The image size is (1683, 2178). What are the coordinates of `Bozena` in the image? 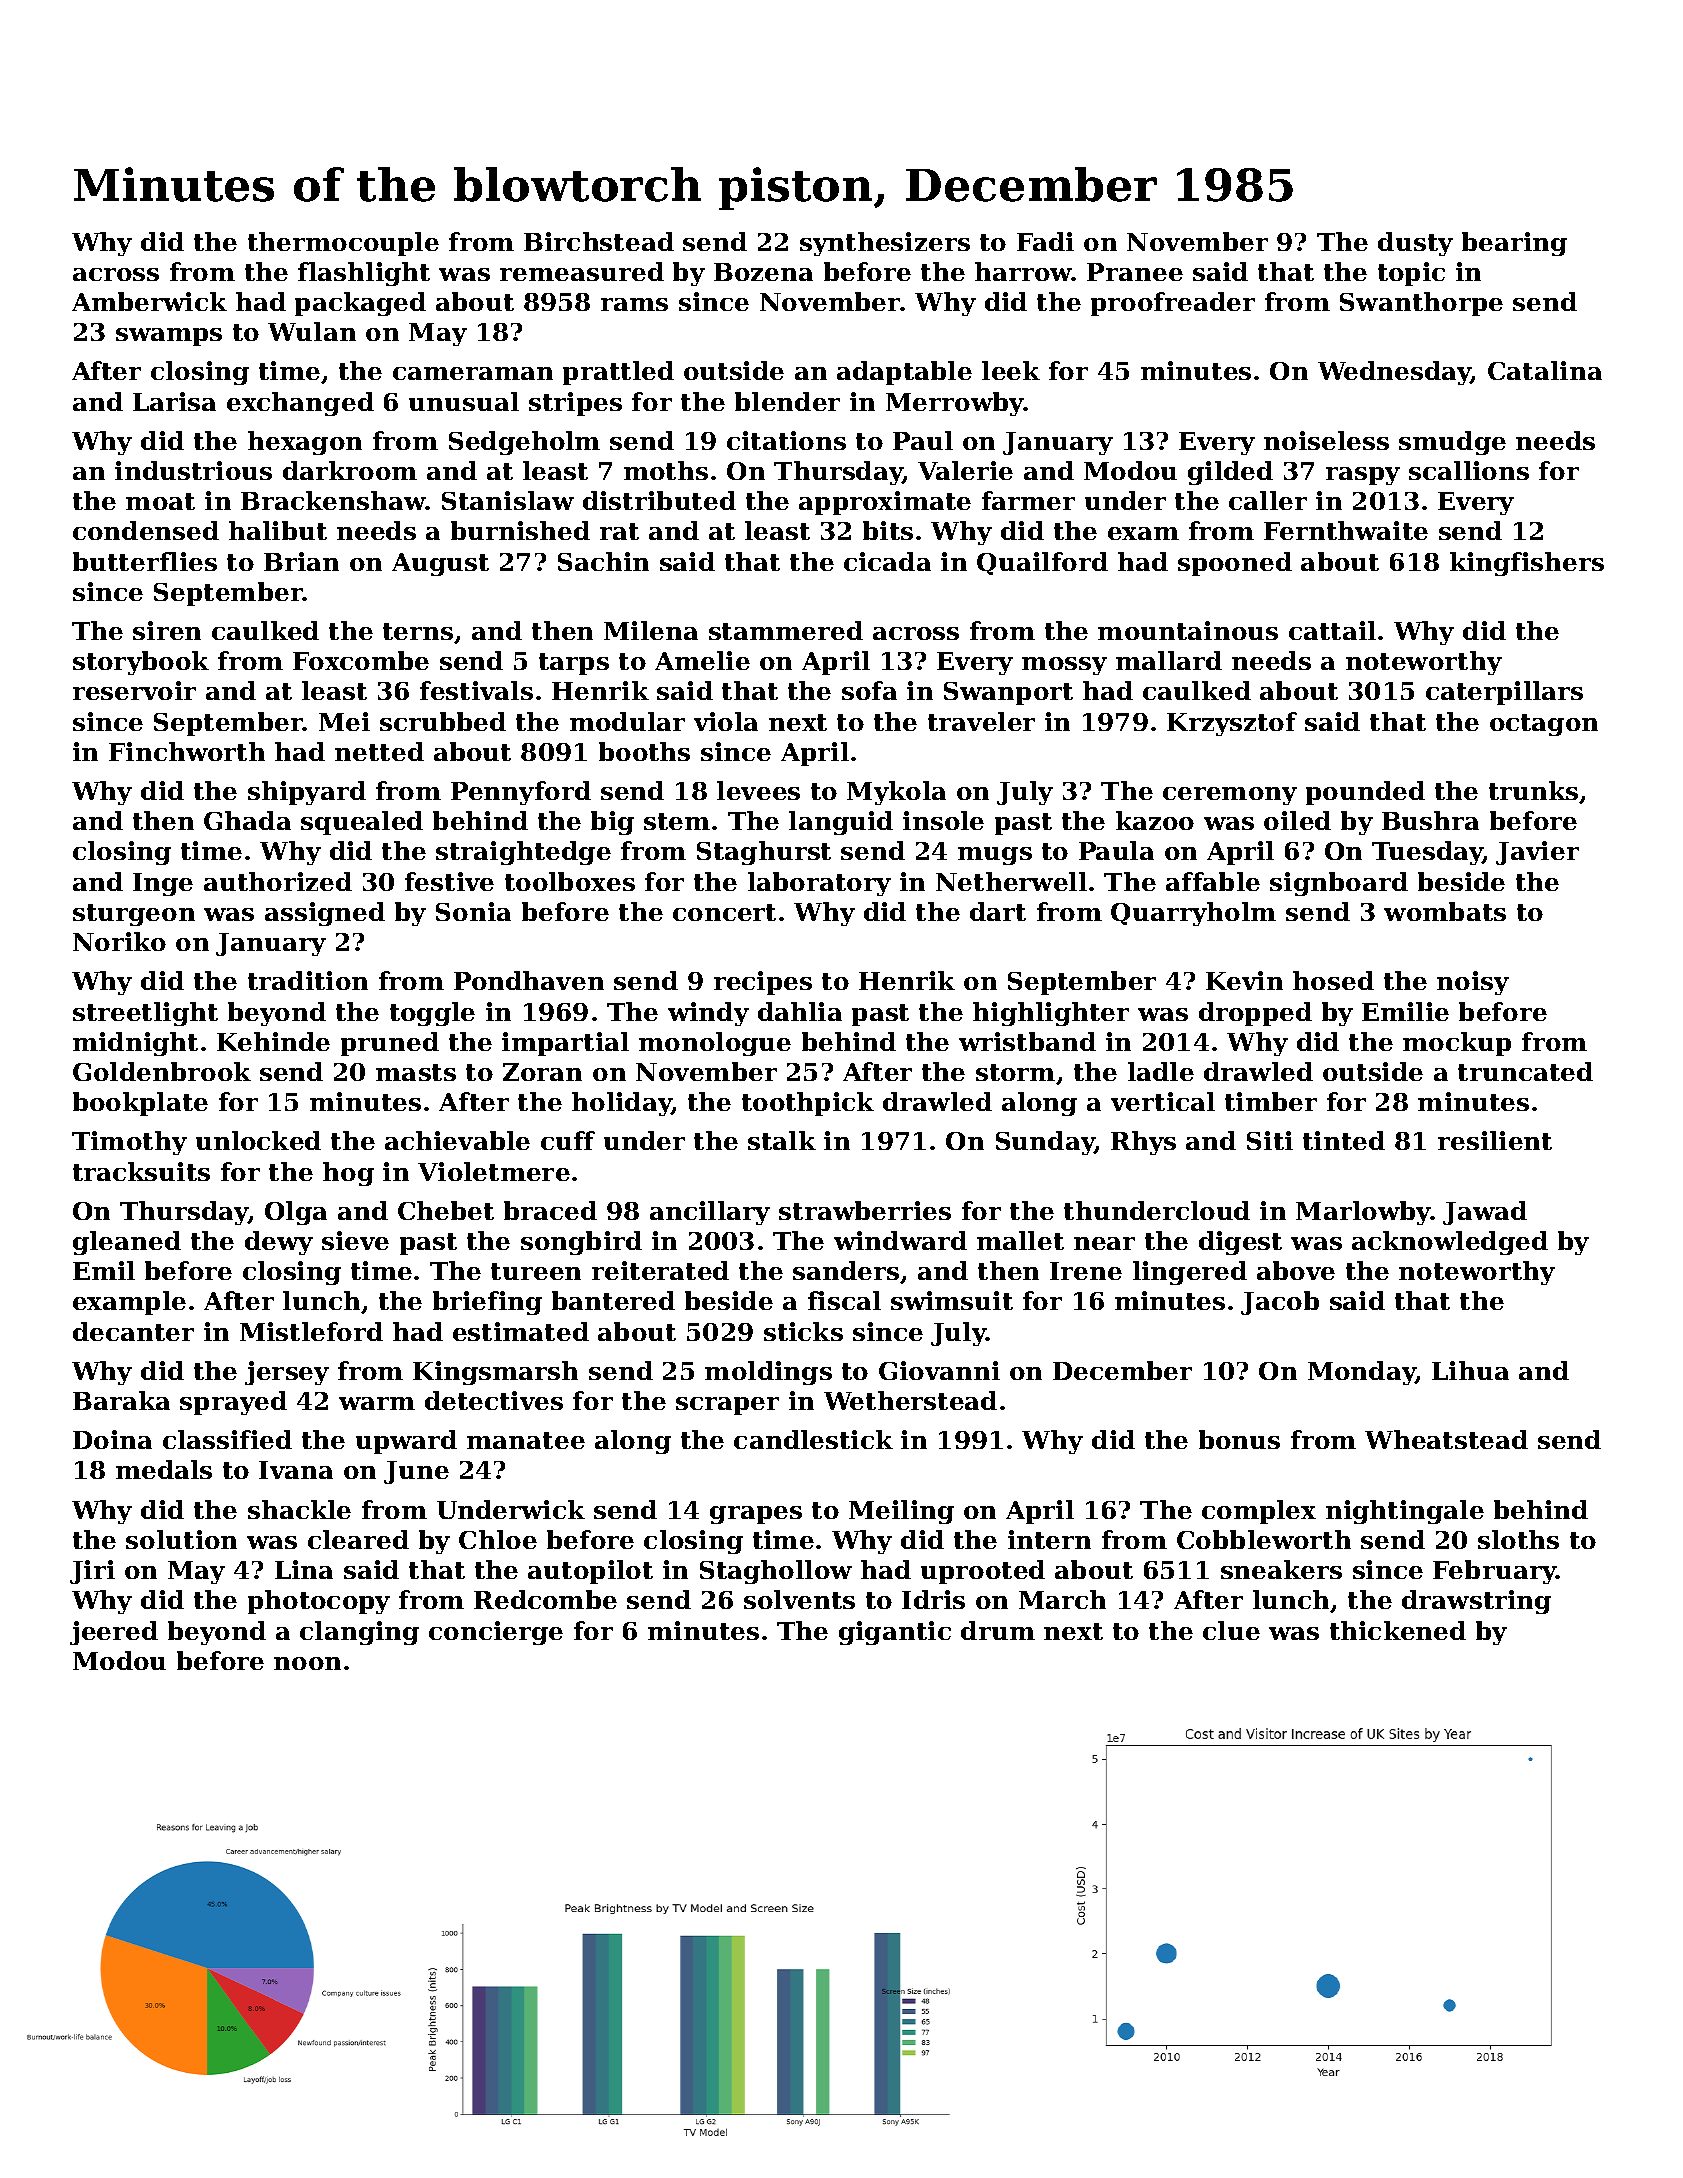 It's located at (763, 272).
